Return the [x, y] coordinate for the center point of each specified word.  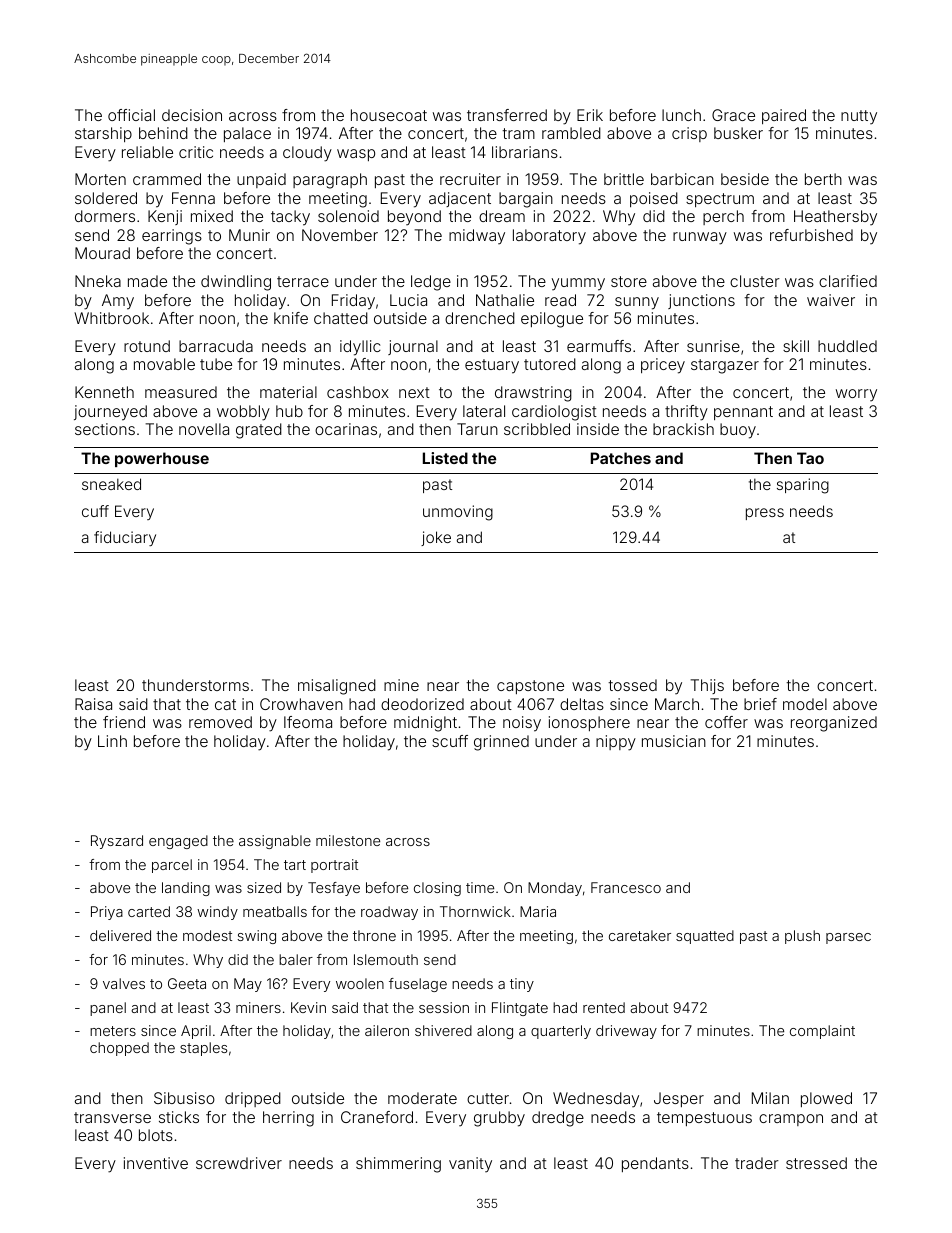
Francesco [626, 887]
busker [738, 133]
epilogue [552, 320]
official [131, 115]
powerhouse [162, 459]
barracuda [216, 346]
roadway [389, 913]
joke [436, 538]
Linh [112, 741]
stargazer [725, 366]
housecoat [389, 115]
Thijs [707, 686]
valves [124, 983]
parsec [848, 938]
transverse [112, 1117]
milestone [348, 840]
